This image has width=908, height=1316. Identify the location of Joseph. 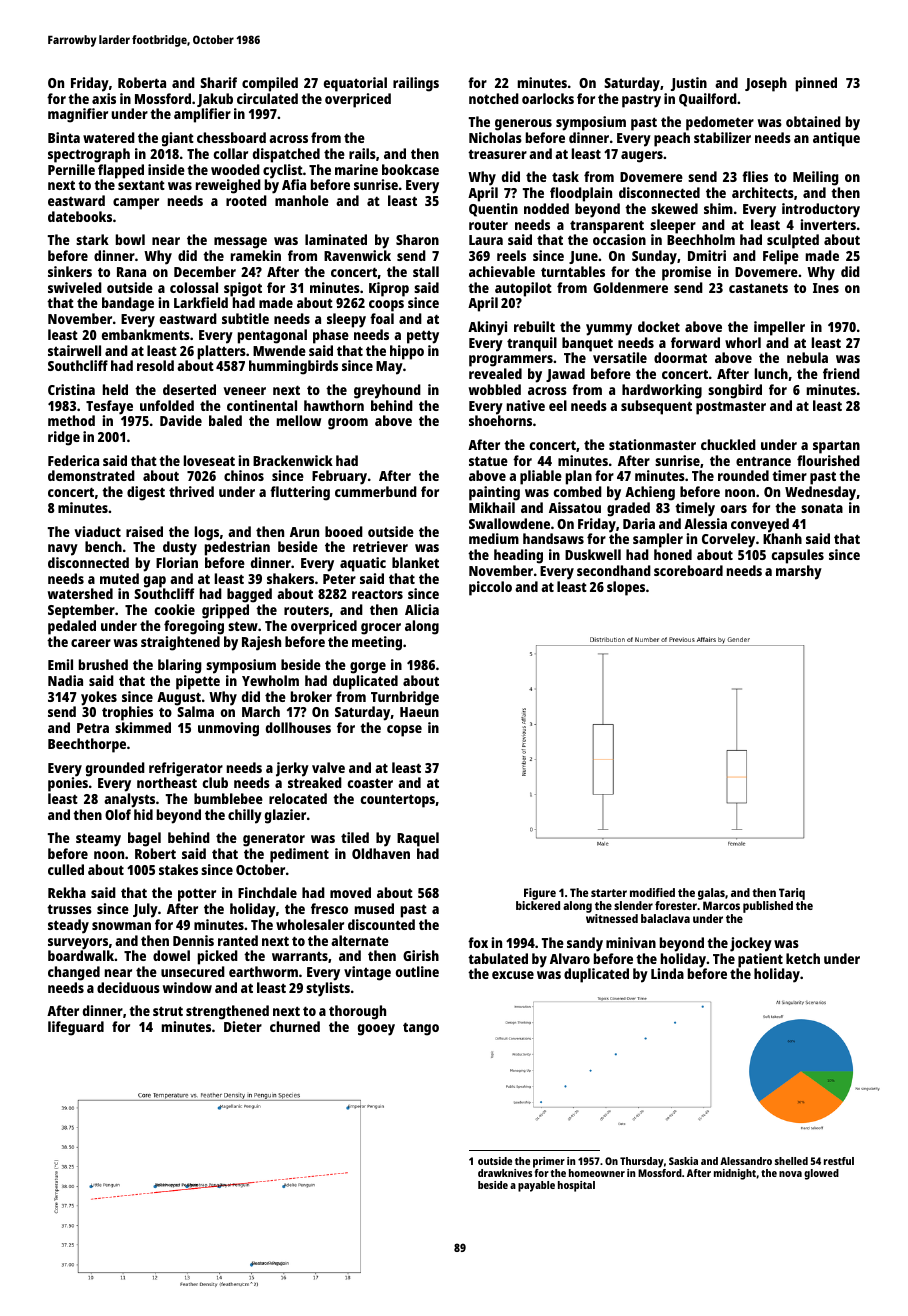
(766, 84).
